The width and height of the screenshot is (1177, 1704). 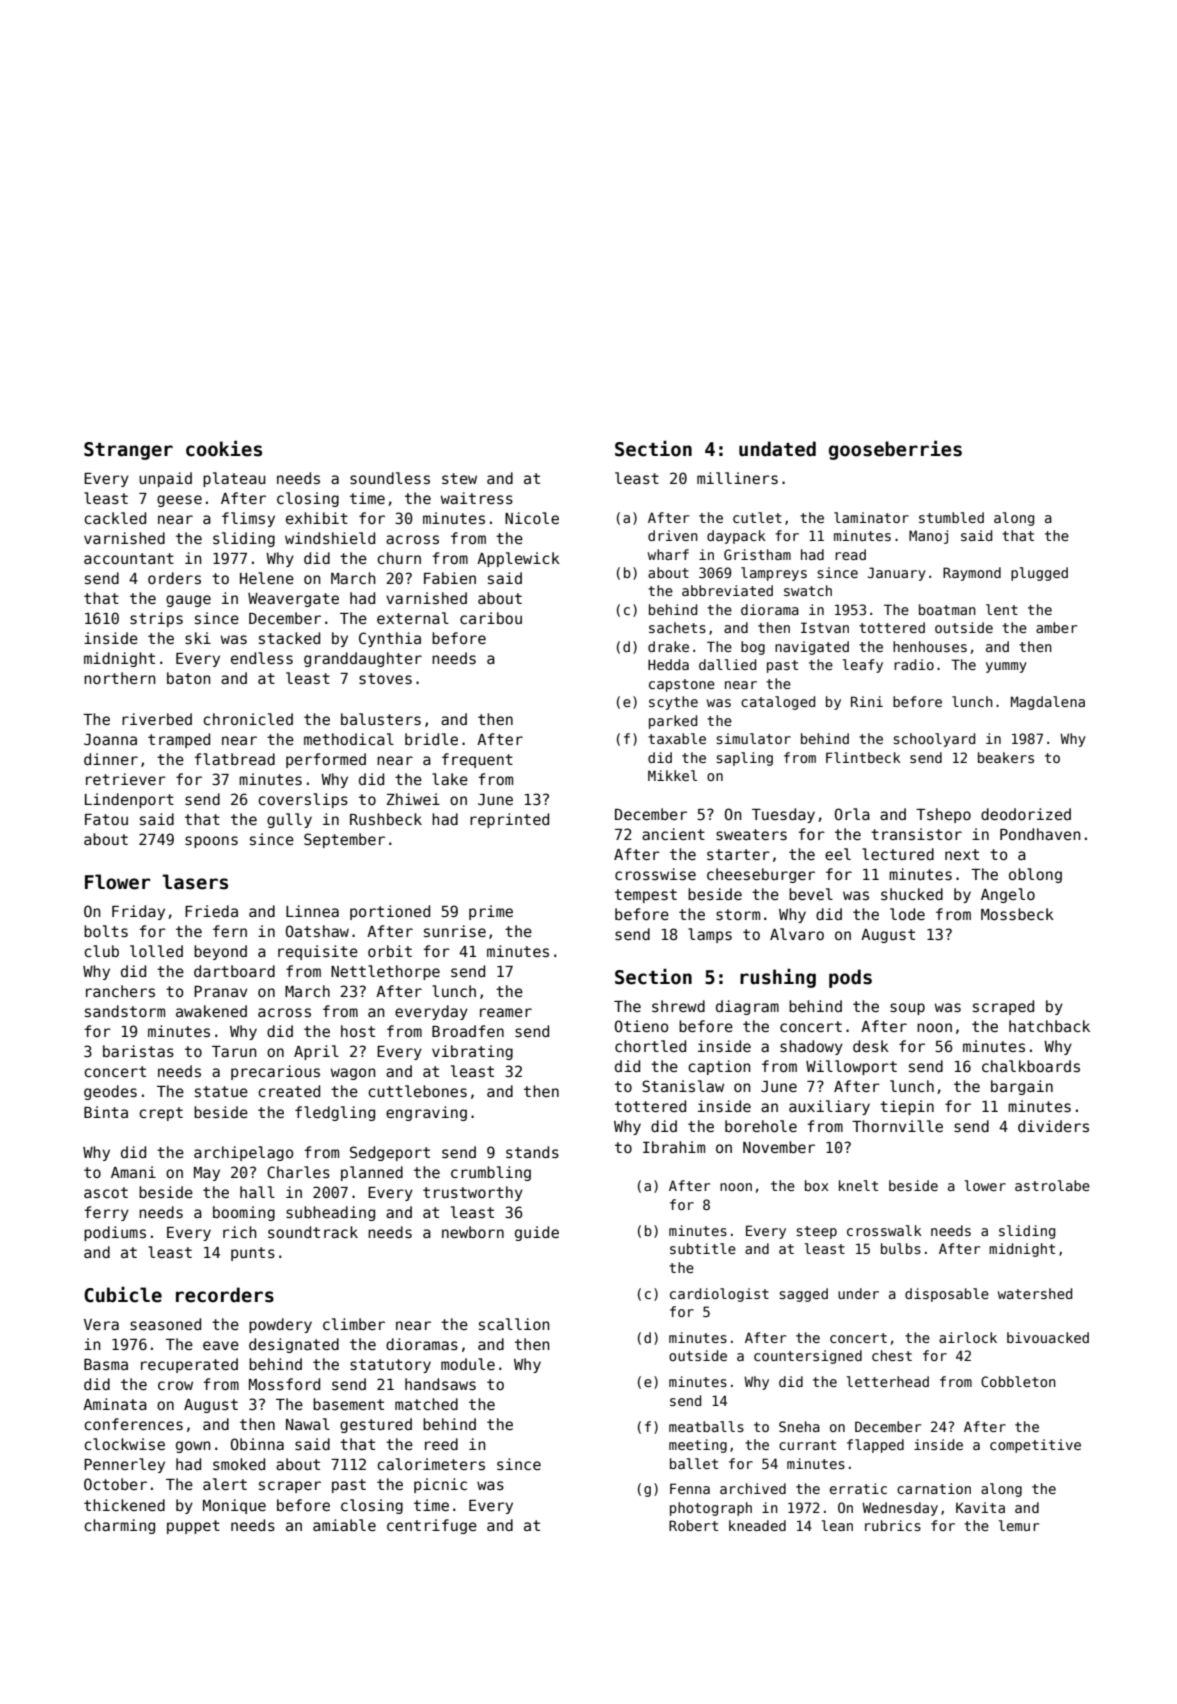 What do you see at coordinates (459, 478) in the screenshot?
I see `stew` at bounding box center [459, 478].
